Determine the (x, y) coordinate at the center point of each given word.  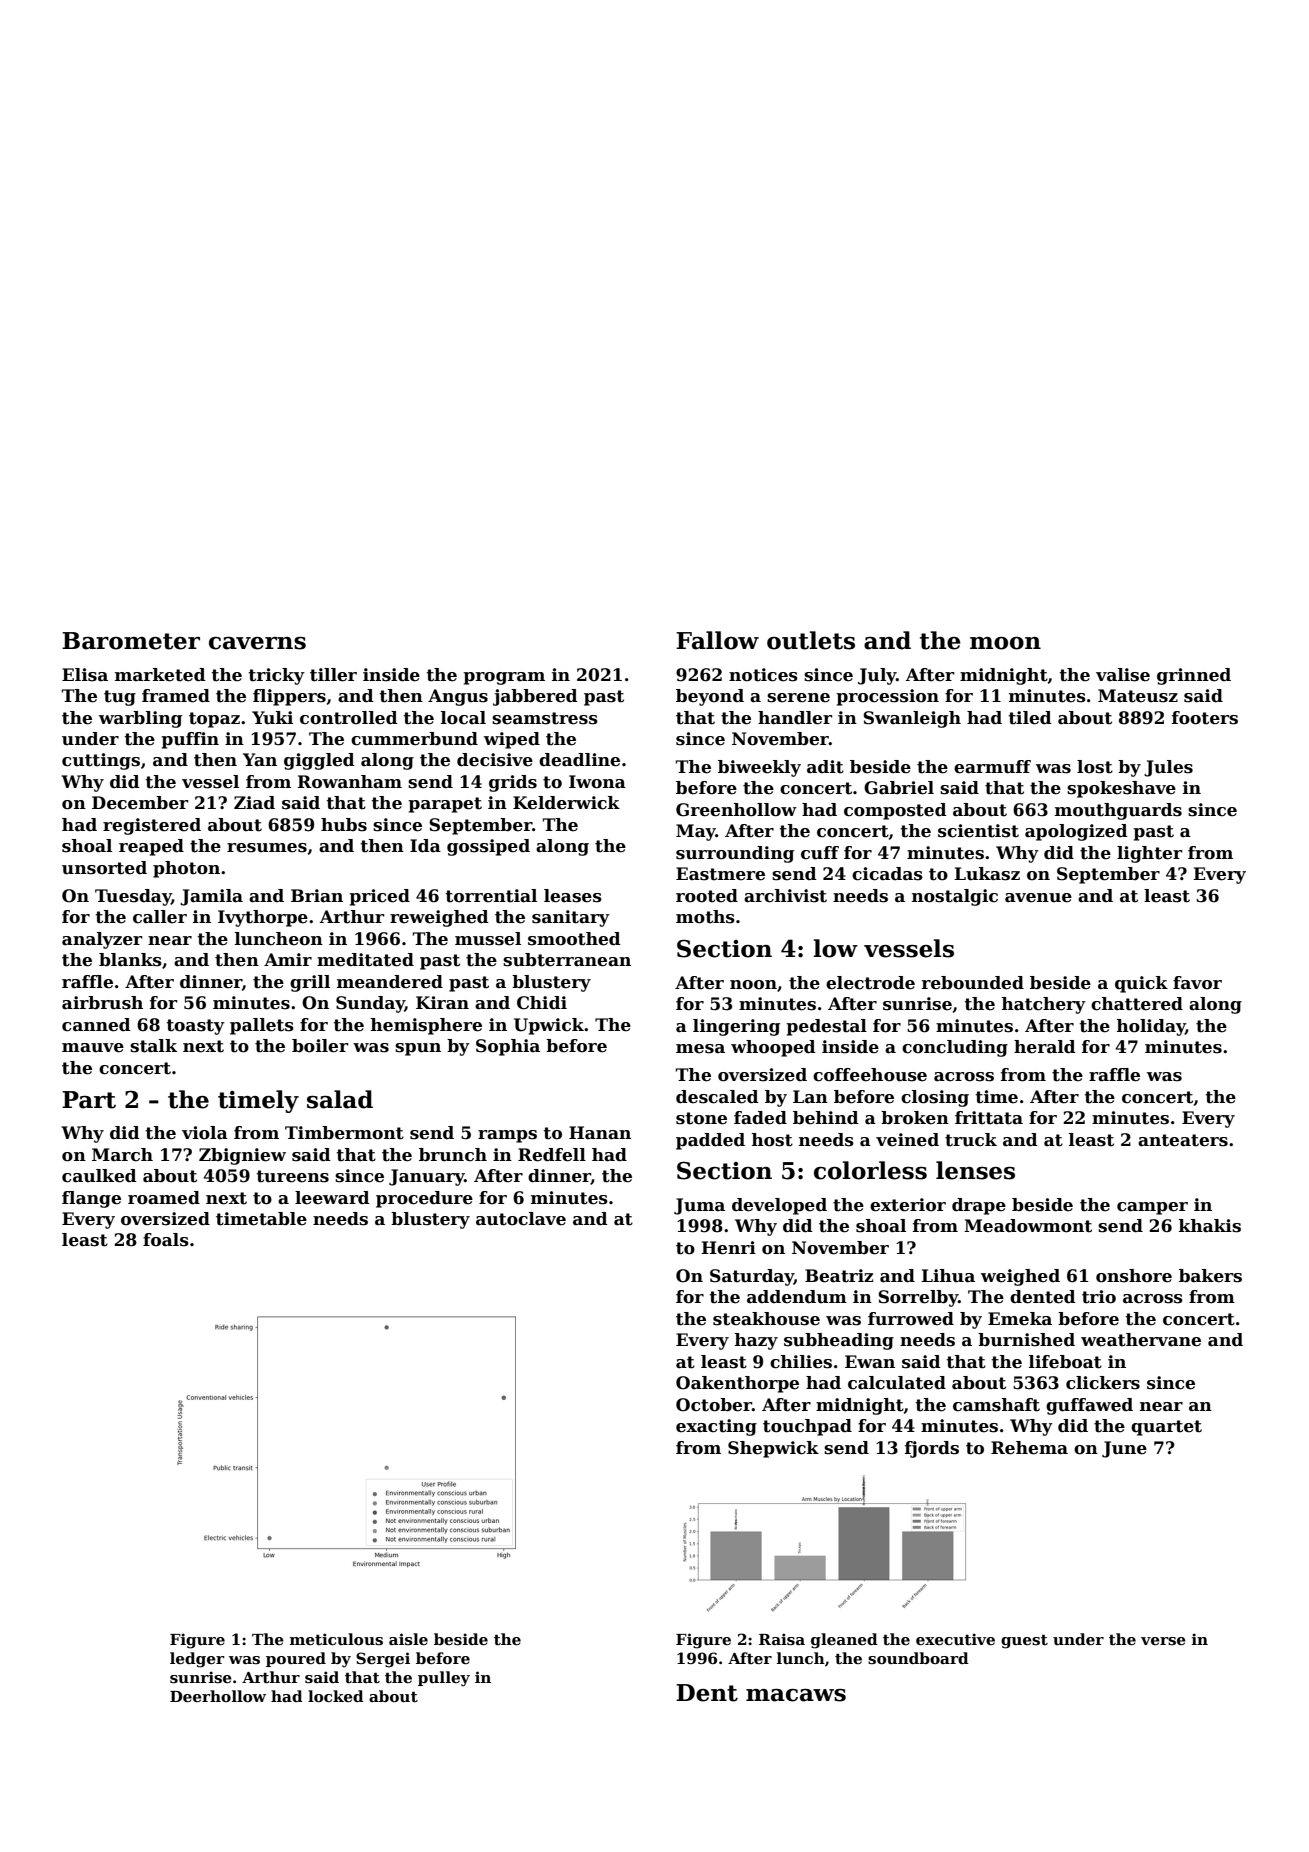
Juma (699, 1206)
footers (1205, 718)
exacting (716, 1427)
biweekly (759, 768)
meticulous (336, 1639)
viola (205, 1133)
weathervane (1141, 1340)
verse (1163, 1641)
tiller (333, 675)
